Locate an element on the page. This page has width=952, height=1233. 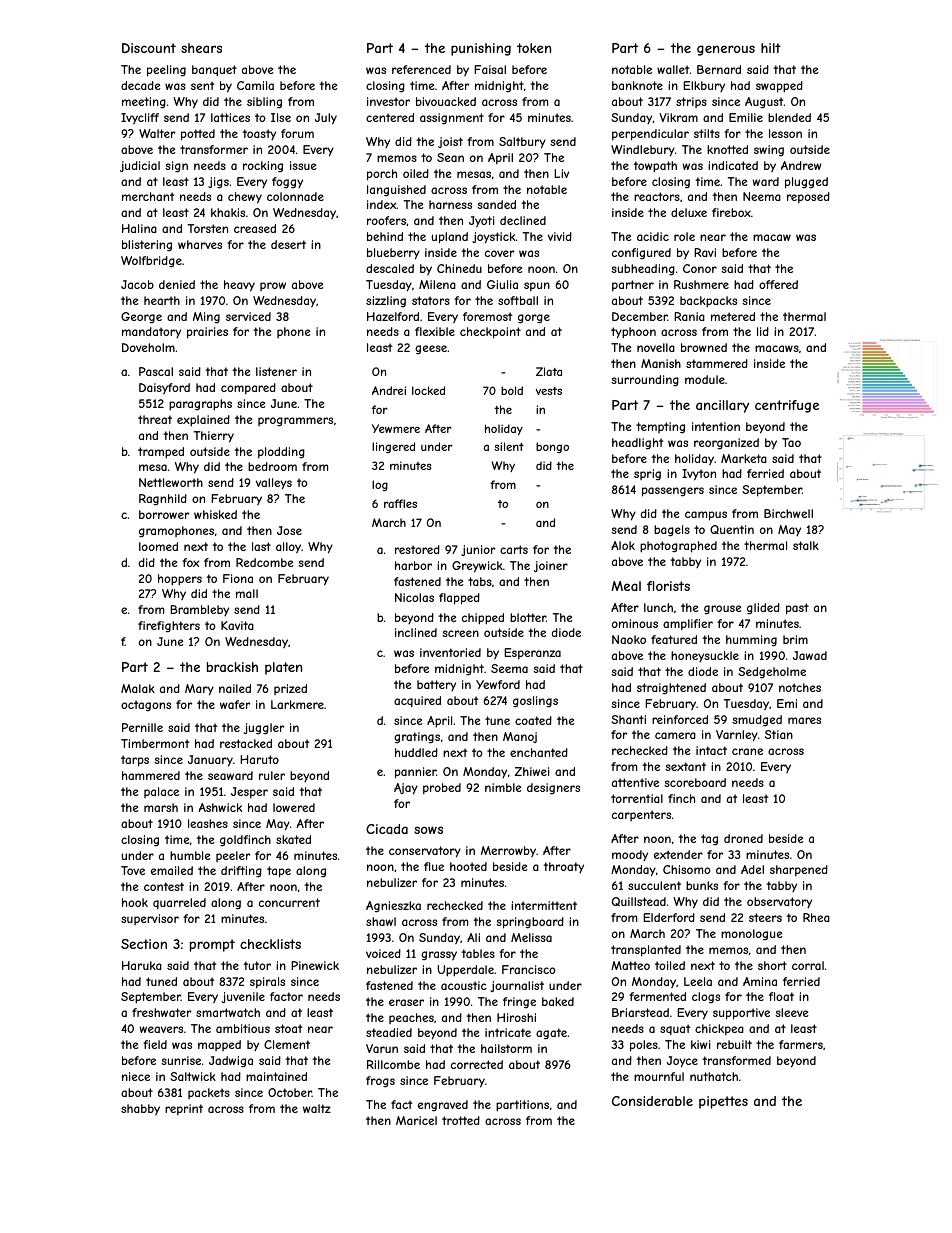
Discount is located at coordinates (149, 48).
